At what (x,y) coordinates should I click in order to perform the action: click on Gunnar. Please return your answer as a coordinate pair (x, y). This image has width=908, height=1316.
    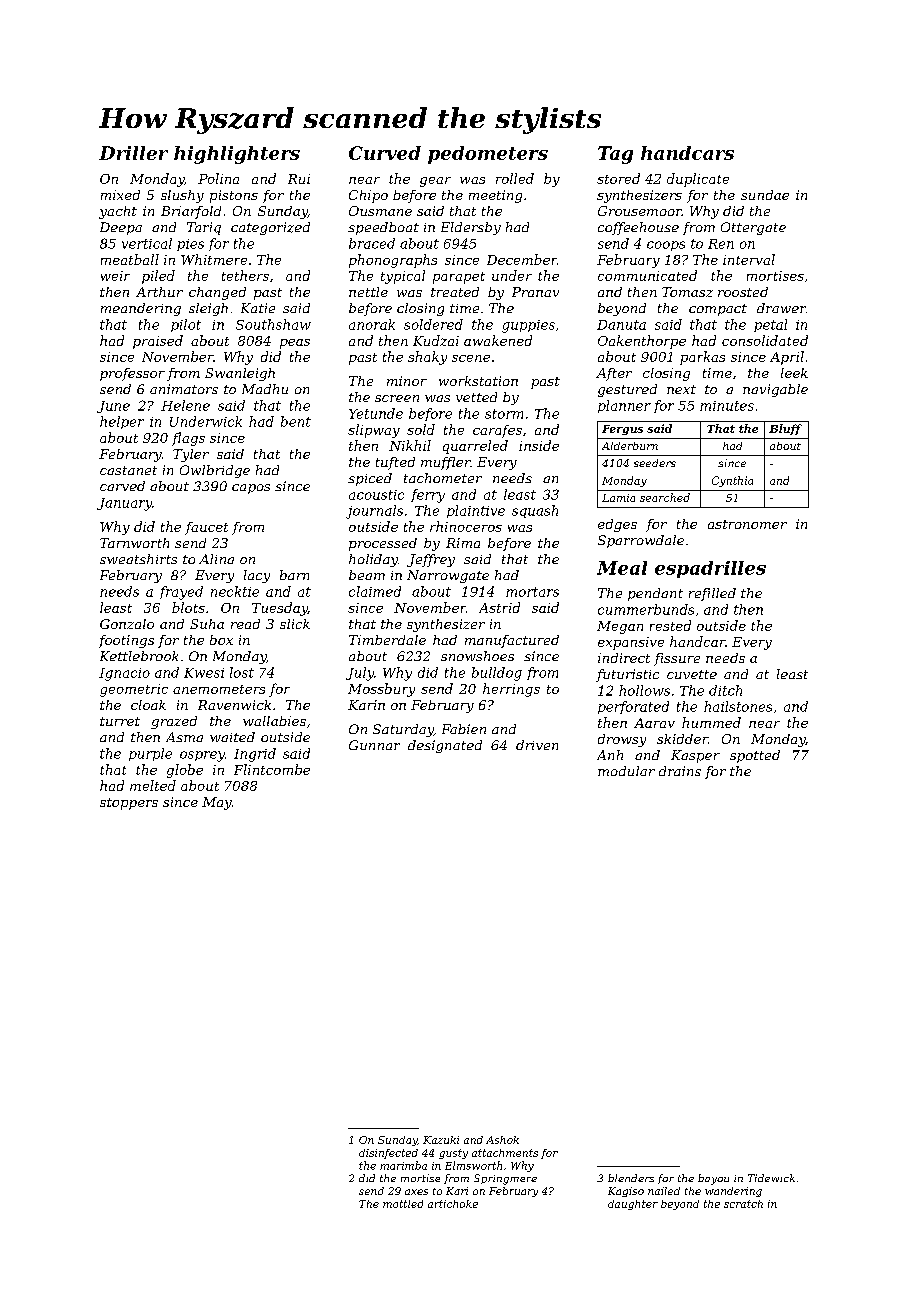
    Looking at the image, I should click on (374, 745).
